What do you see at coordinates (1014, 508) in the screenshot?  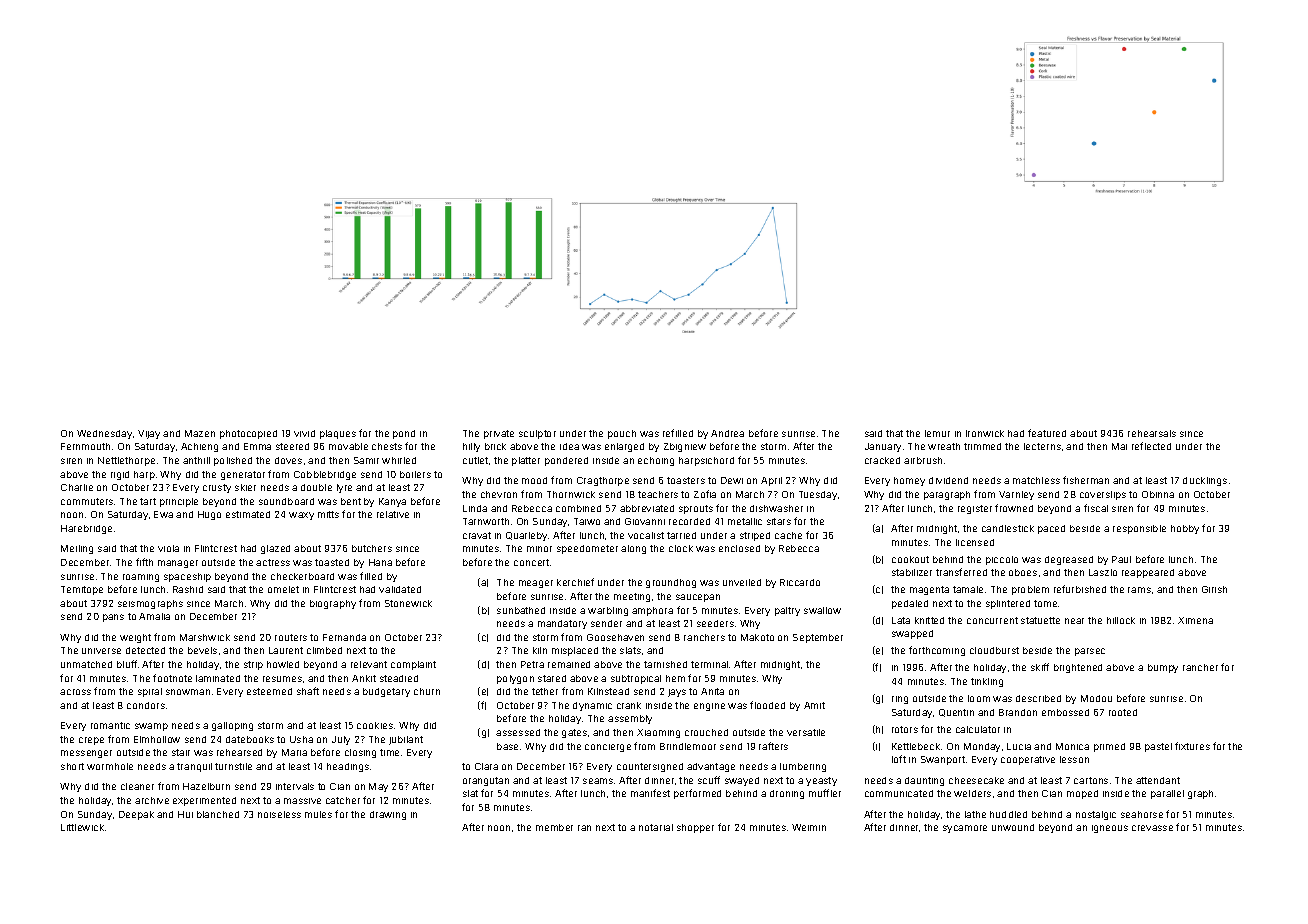 I see `frowned` at bounding box center [1014, 508].
